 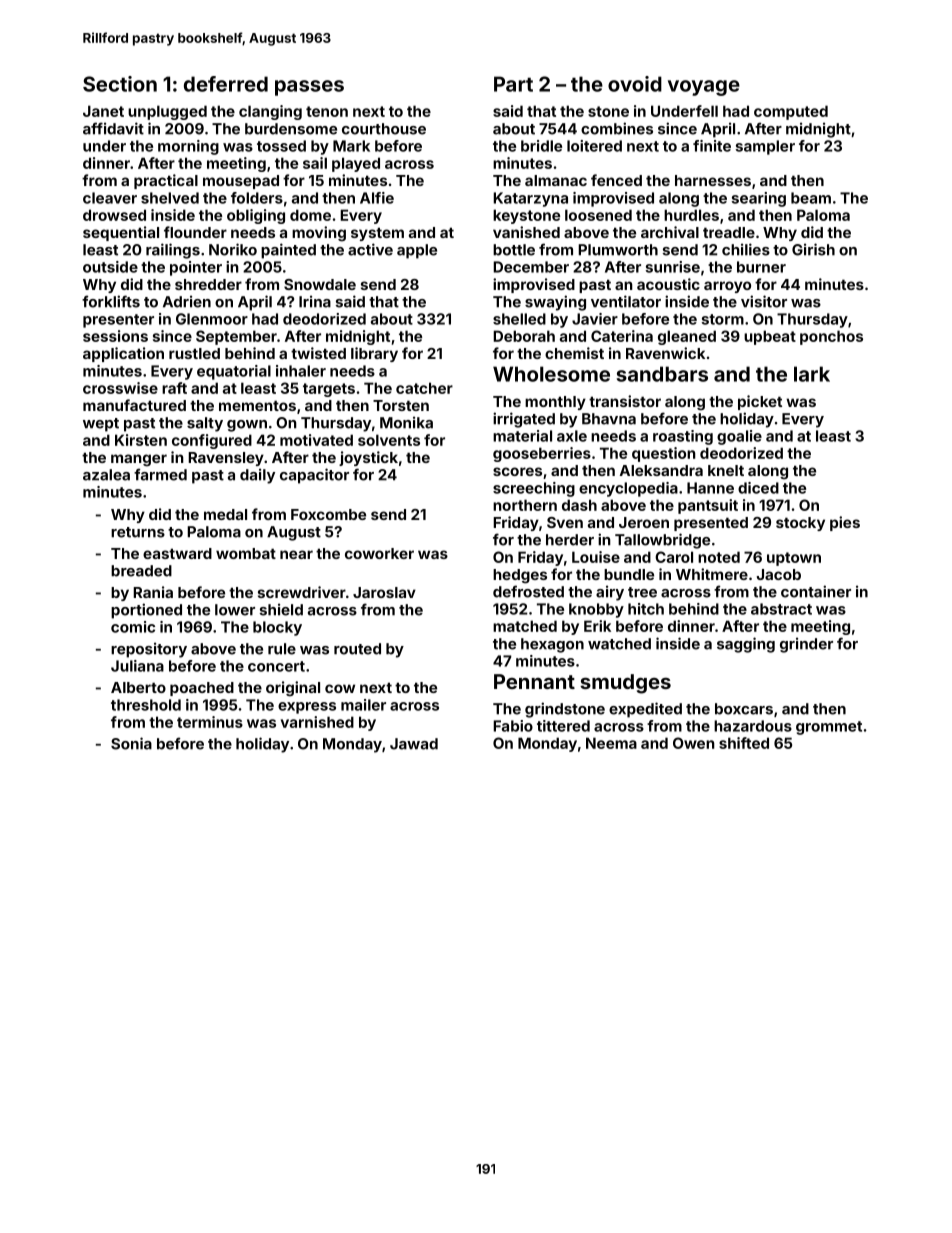 What do you see at coordinates (665, 353) in the screenshot?
I see `Ravenwick` at bounding box center [665, 353].
